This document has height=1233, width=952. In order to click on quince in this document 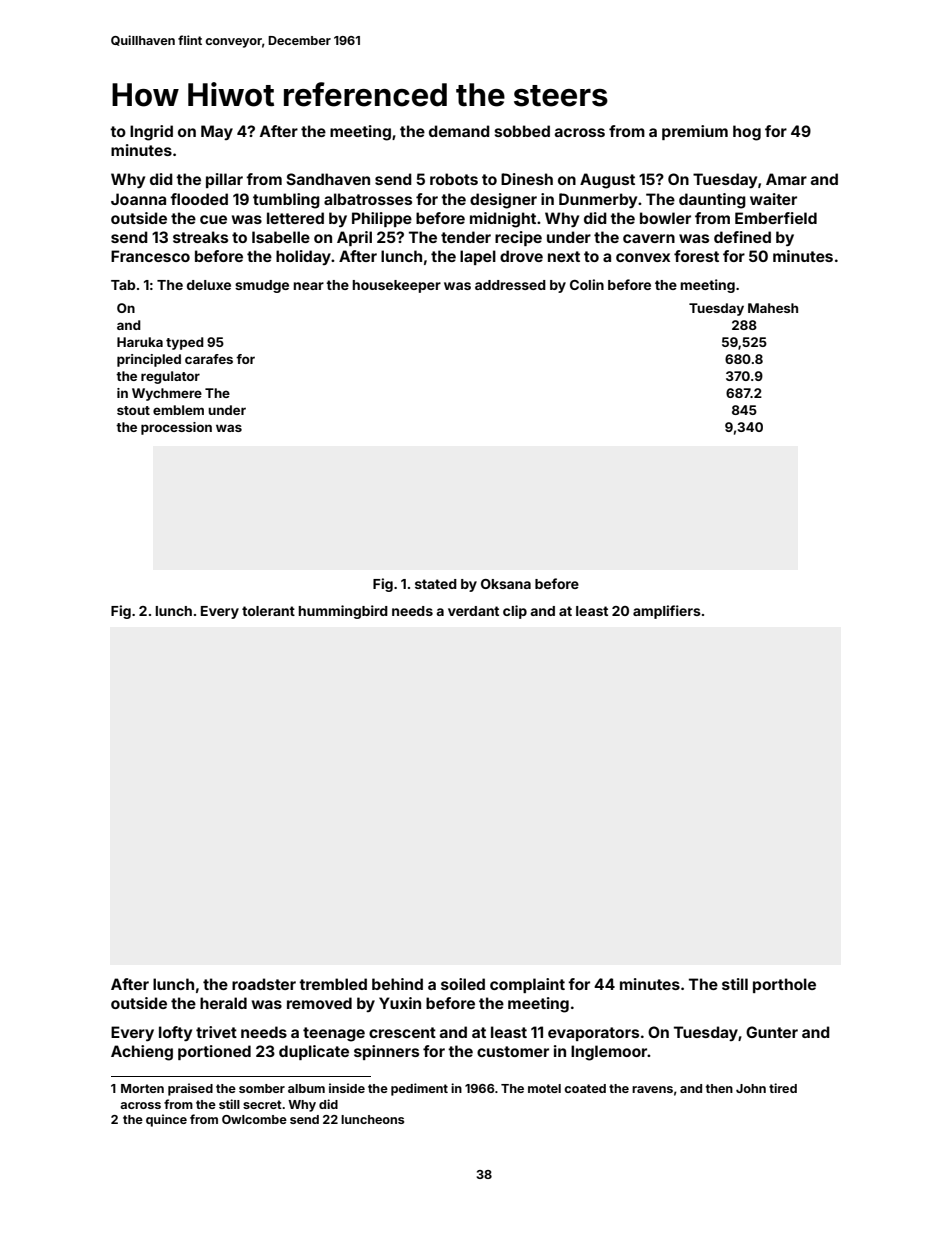, I will do `click(166, 1120)`.
